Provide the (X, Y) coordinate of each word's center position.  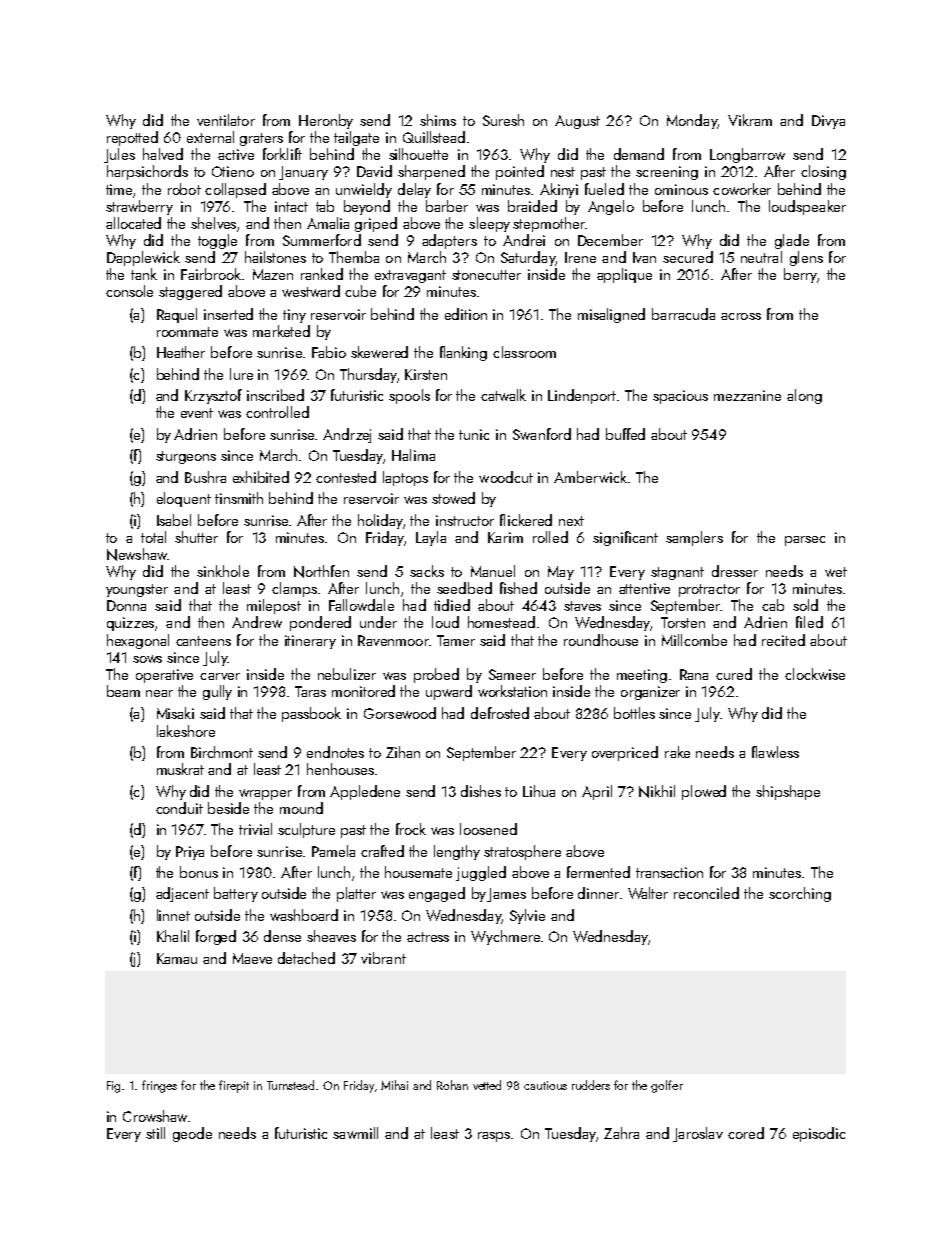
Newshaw (137, 554)
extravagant (410, 276)
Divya (828, 122)
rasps (494, 1137)
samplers (694, 538)
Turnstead (290, 1085)
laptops (405, 478)
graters (261, 139)
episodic (819, 1134)
